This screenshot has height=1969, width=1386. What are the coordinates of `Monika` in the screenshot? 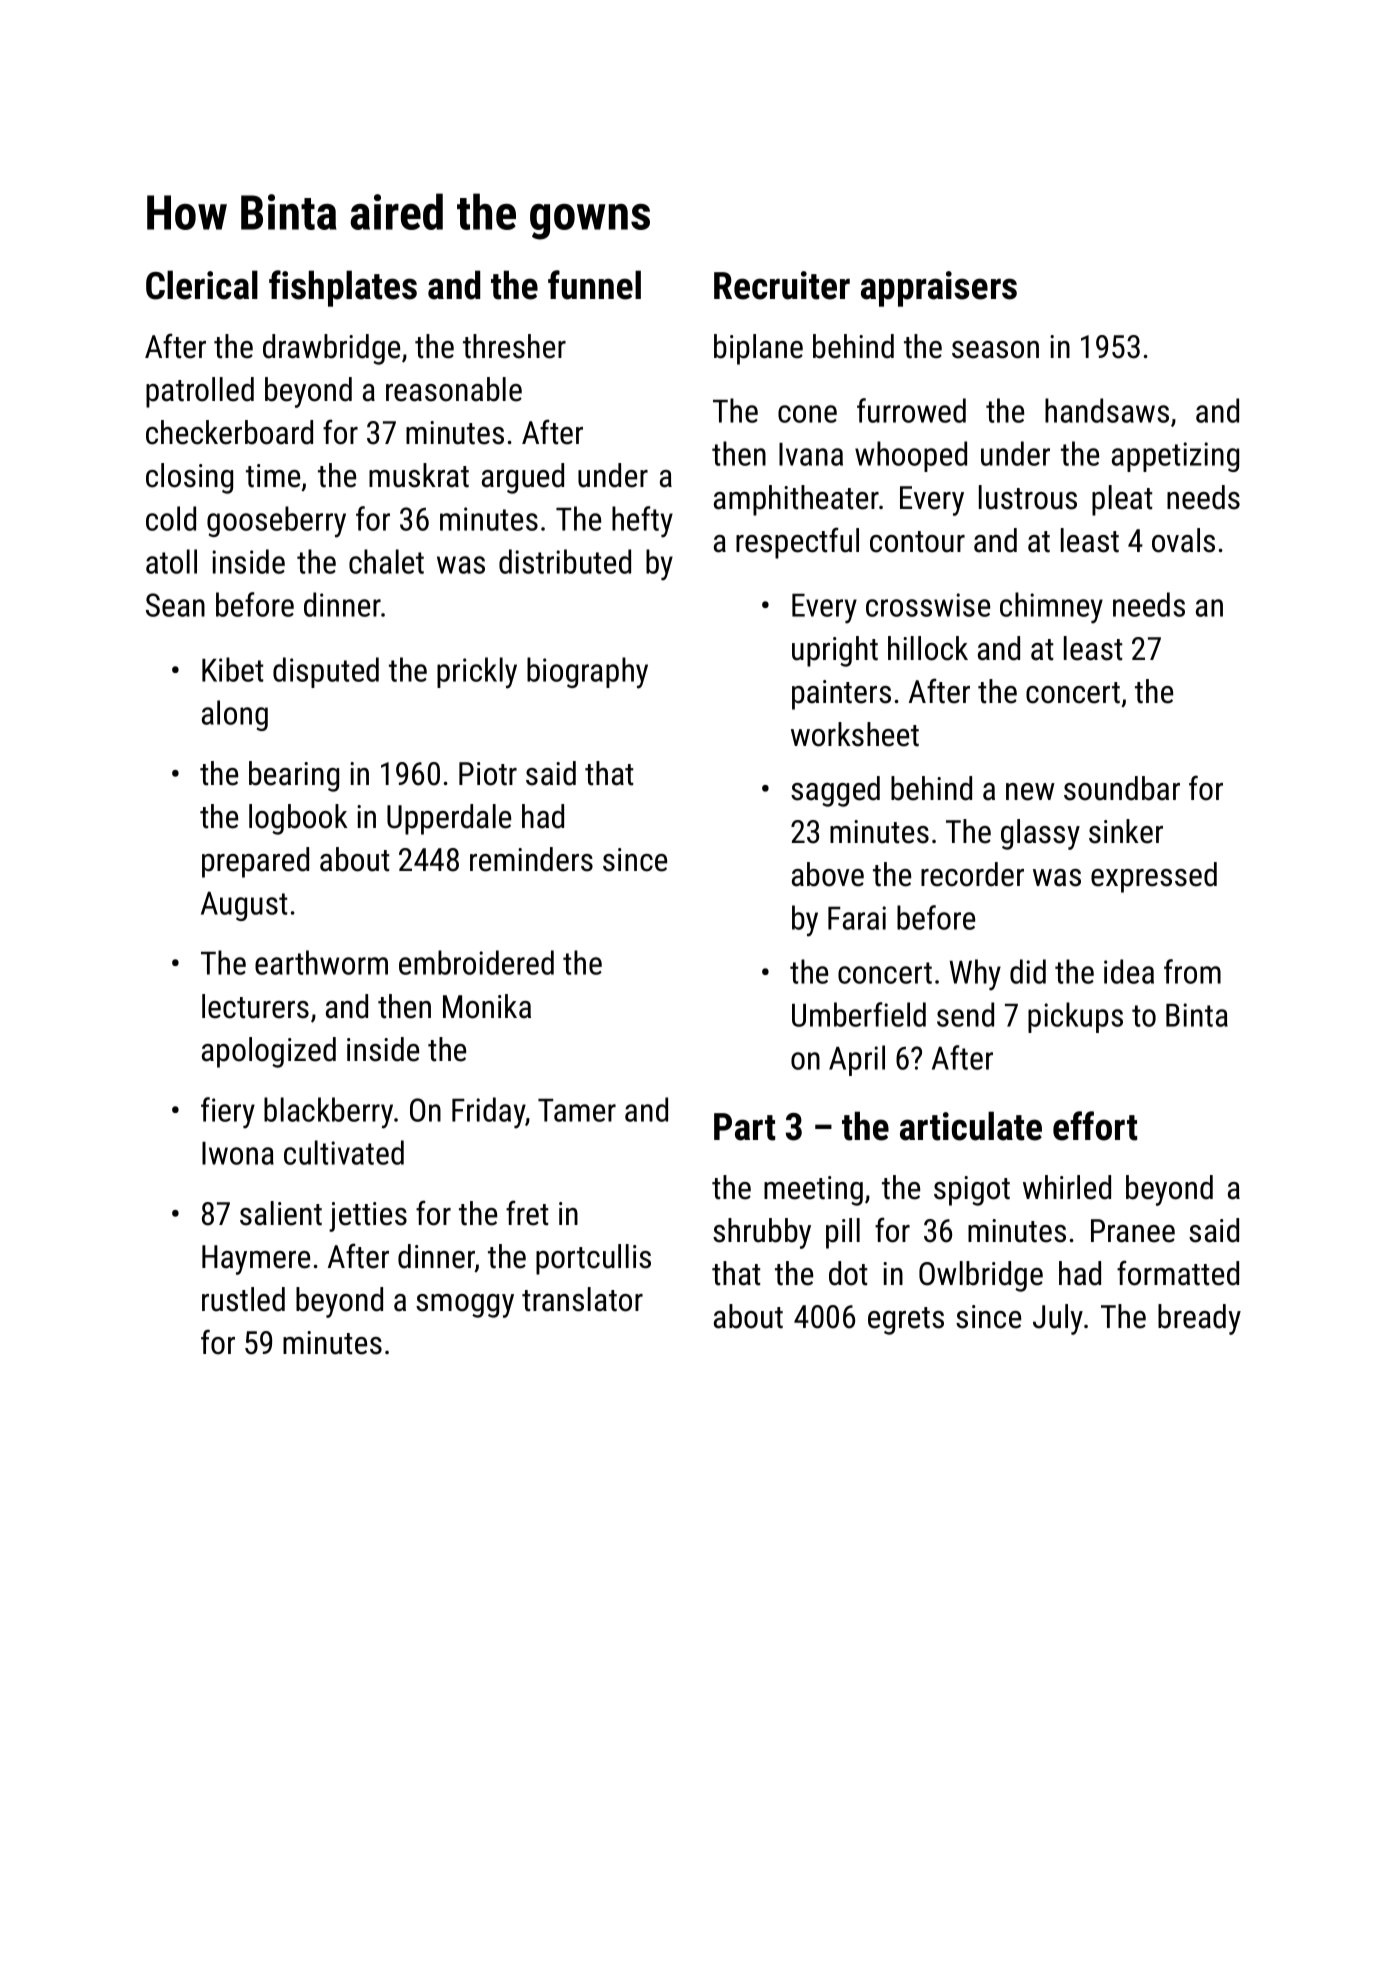 It's located at (487, 1006).
